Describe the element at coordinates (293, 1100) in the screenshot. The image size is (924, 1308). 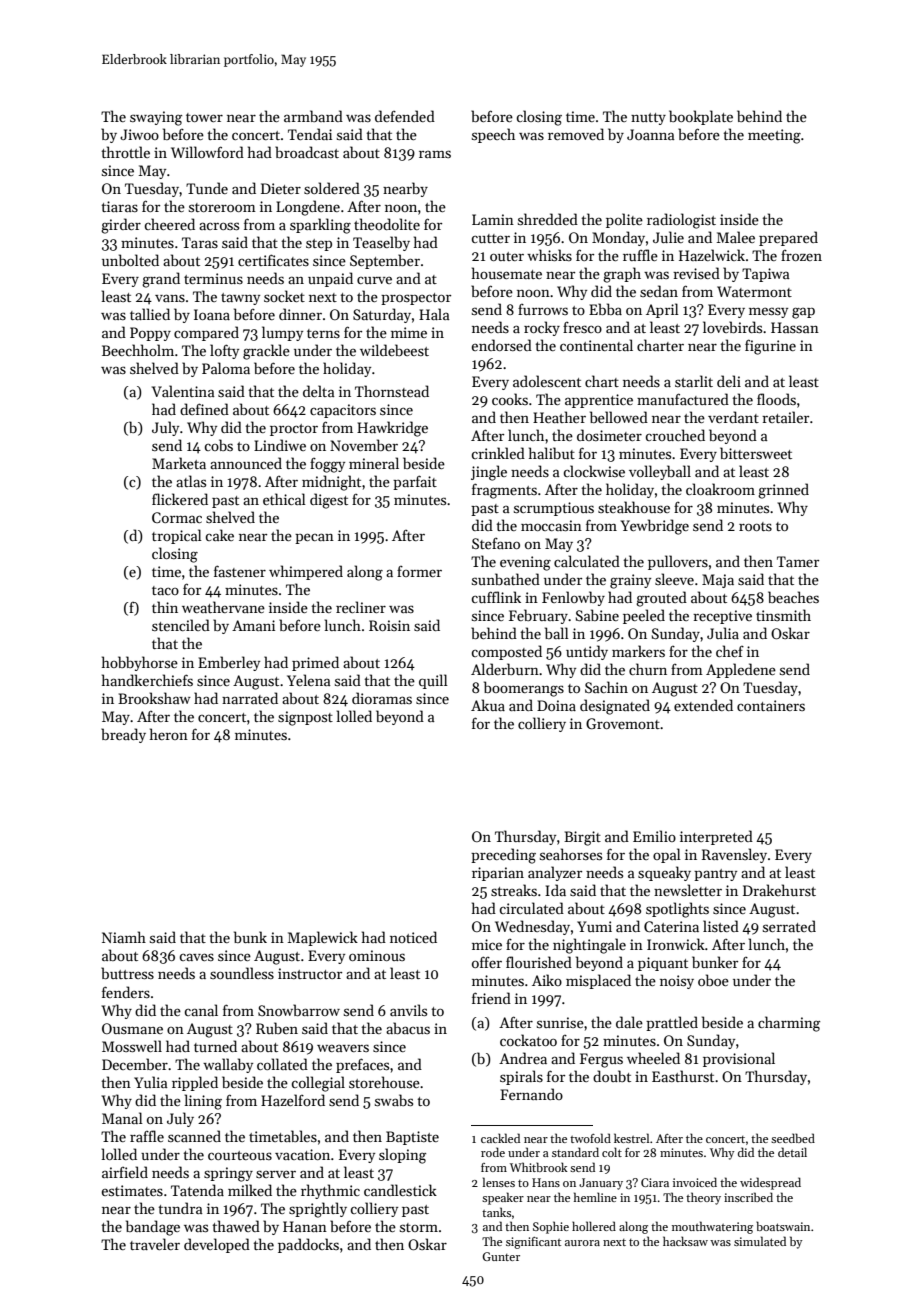
I see `Hazelford` at that location.
